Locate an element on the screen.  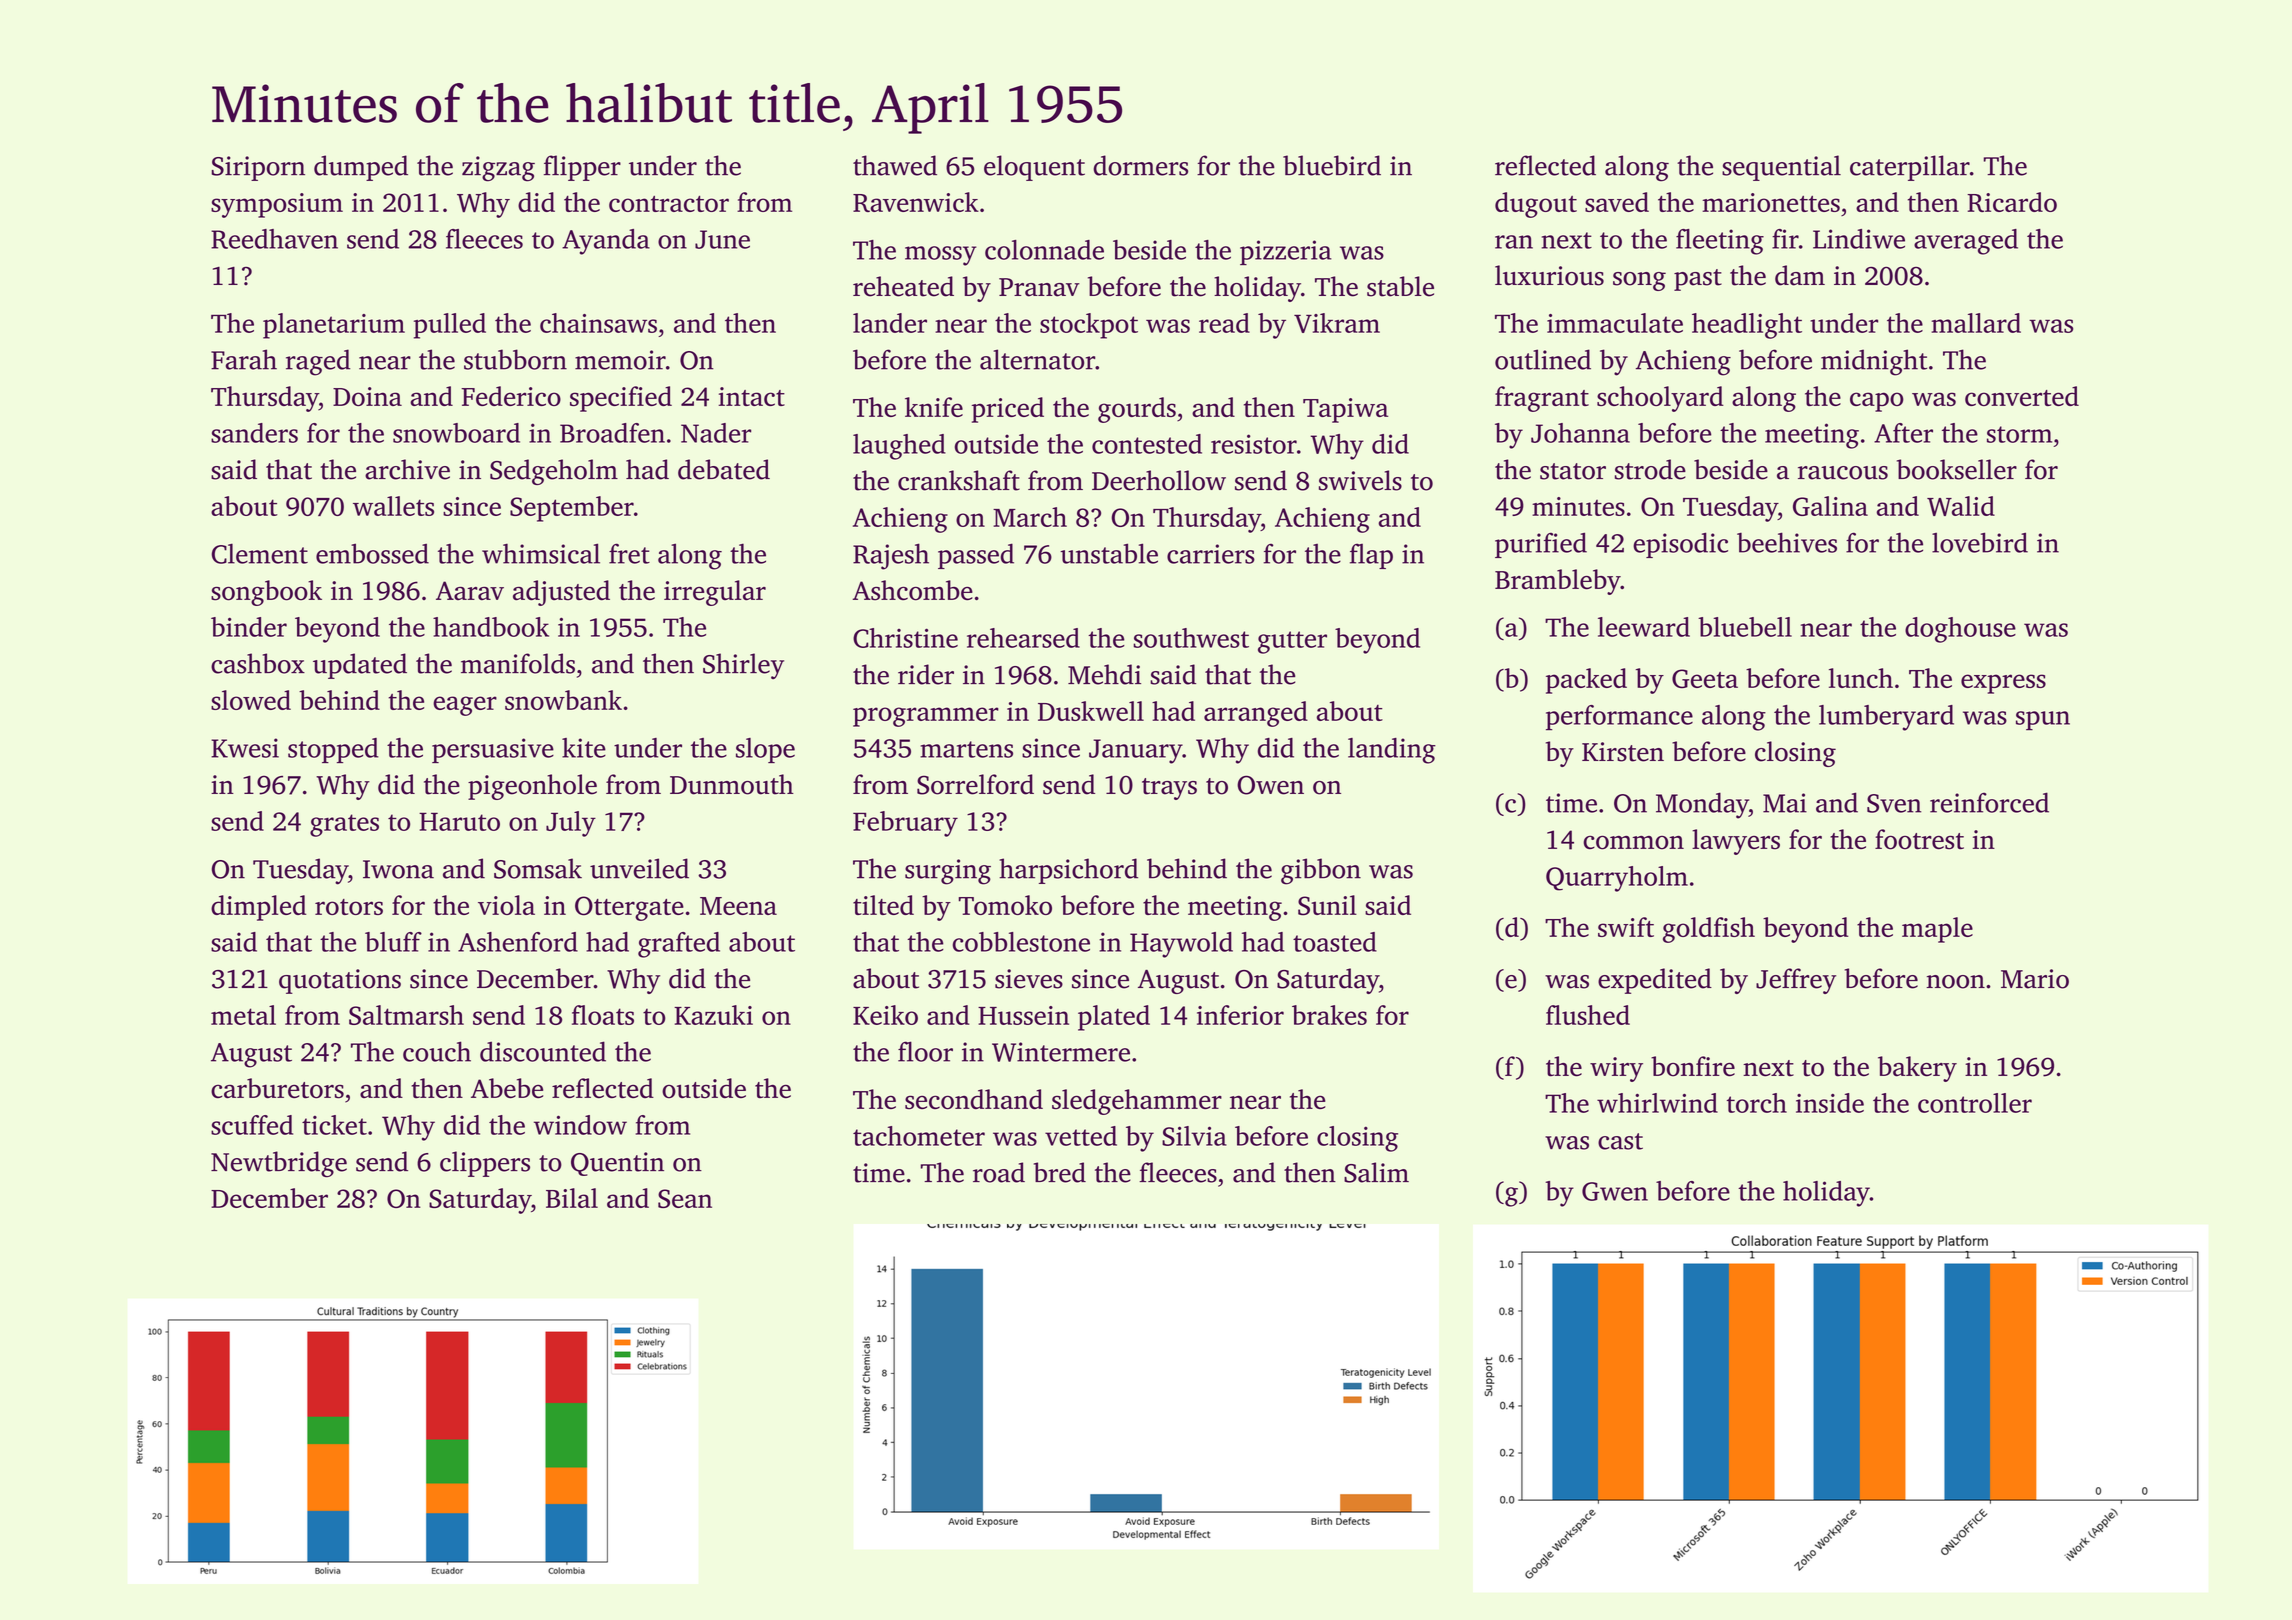
gibbon is located at coordinates (1321, 871).
